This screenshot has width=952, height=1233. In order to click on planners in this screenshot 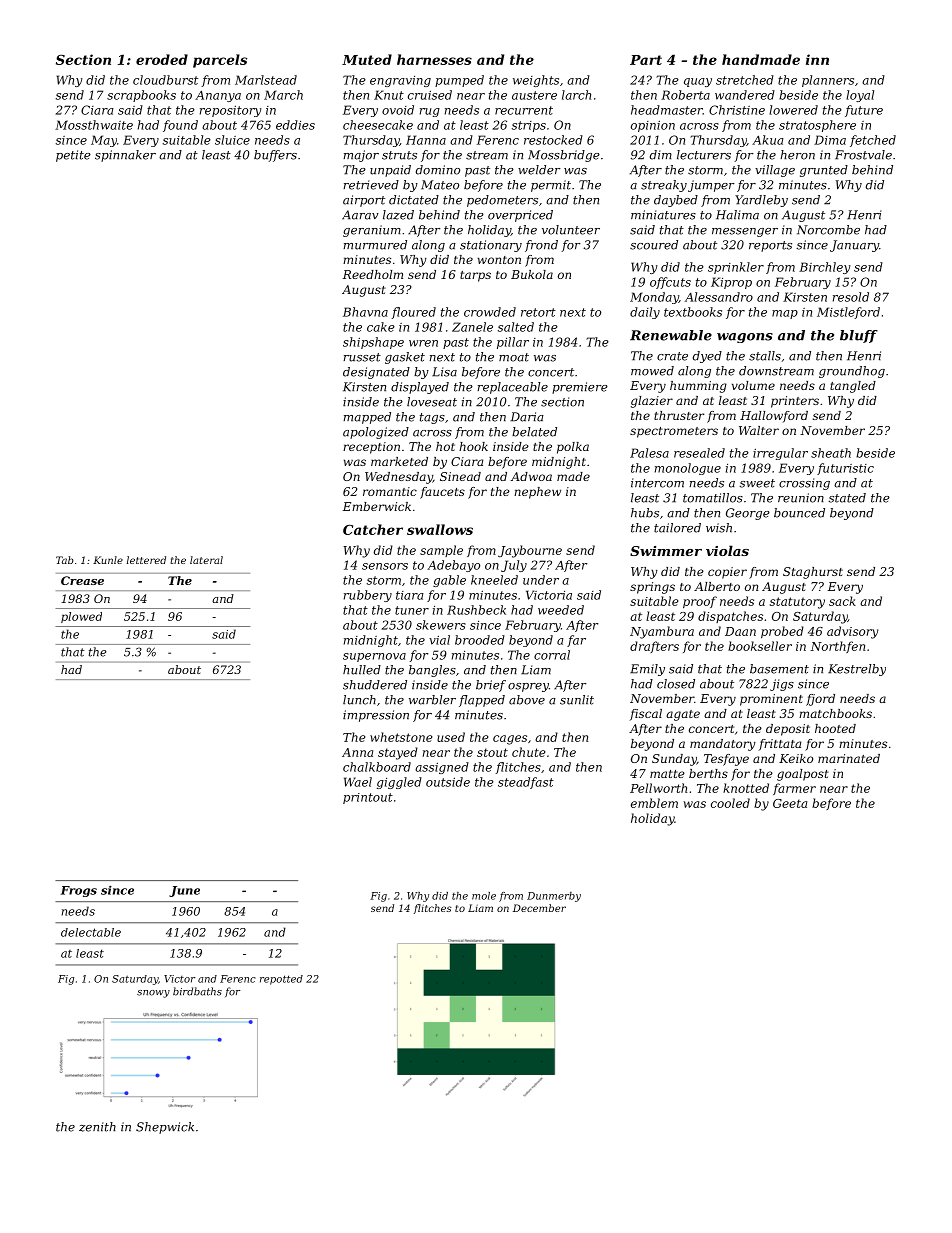, I will do `click(828, 81)`.
